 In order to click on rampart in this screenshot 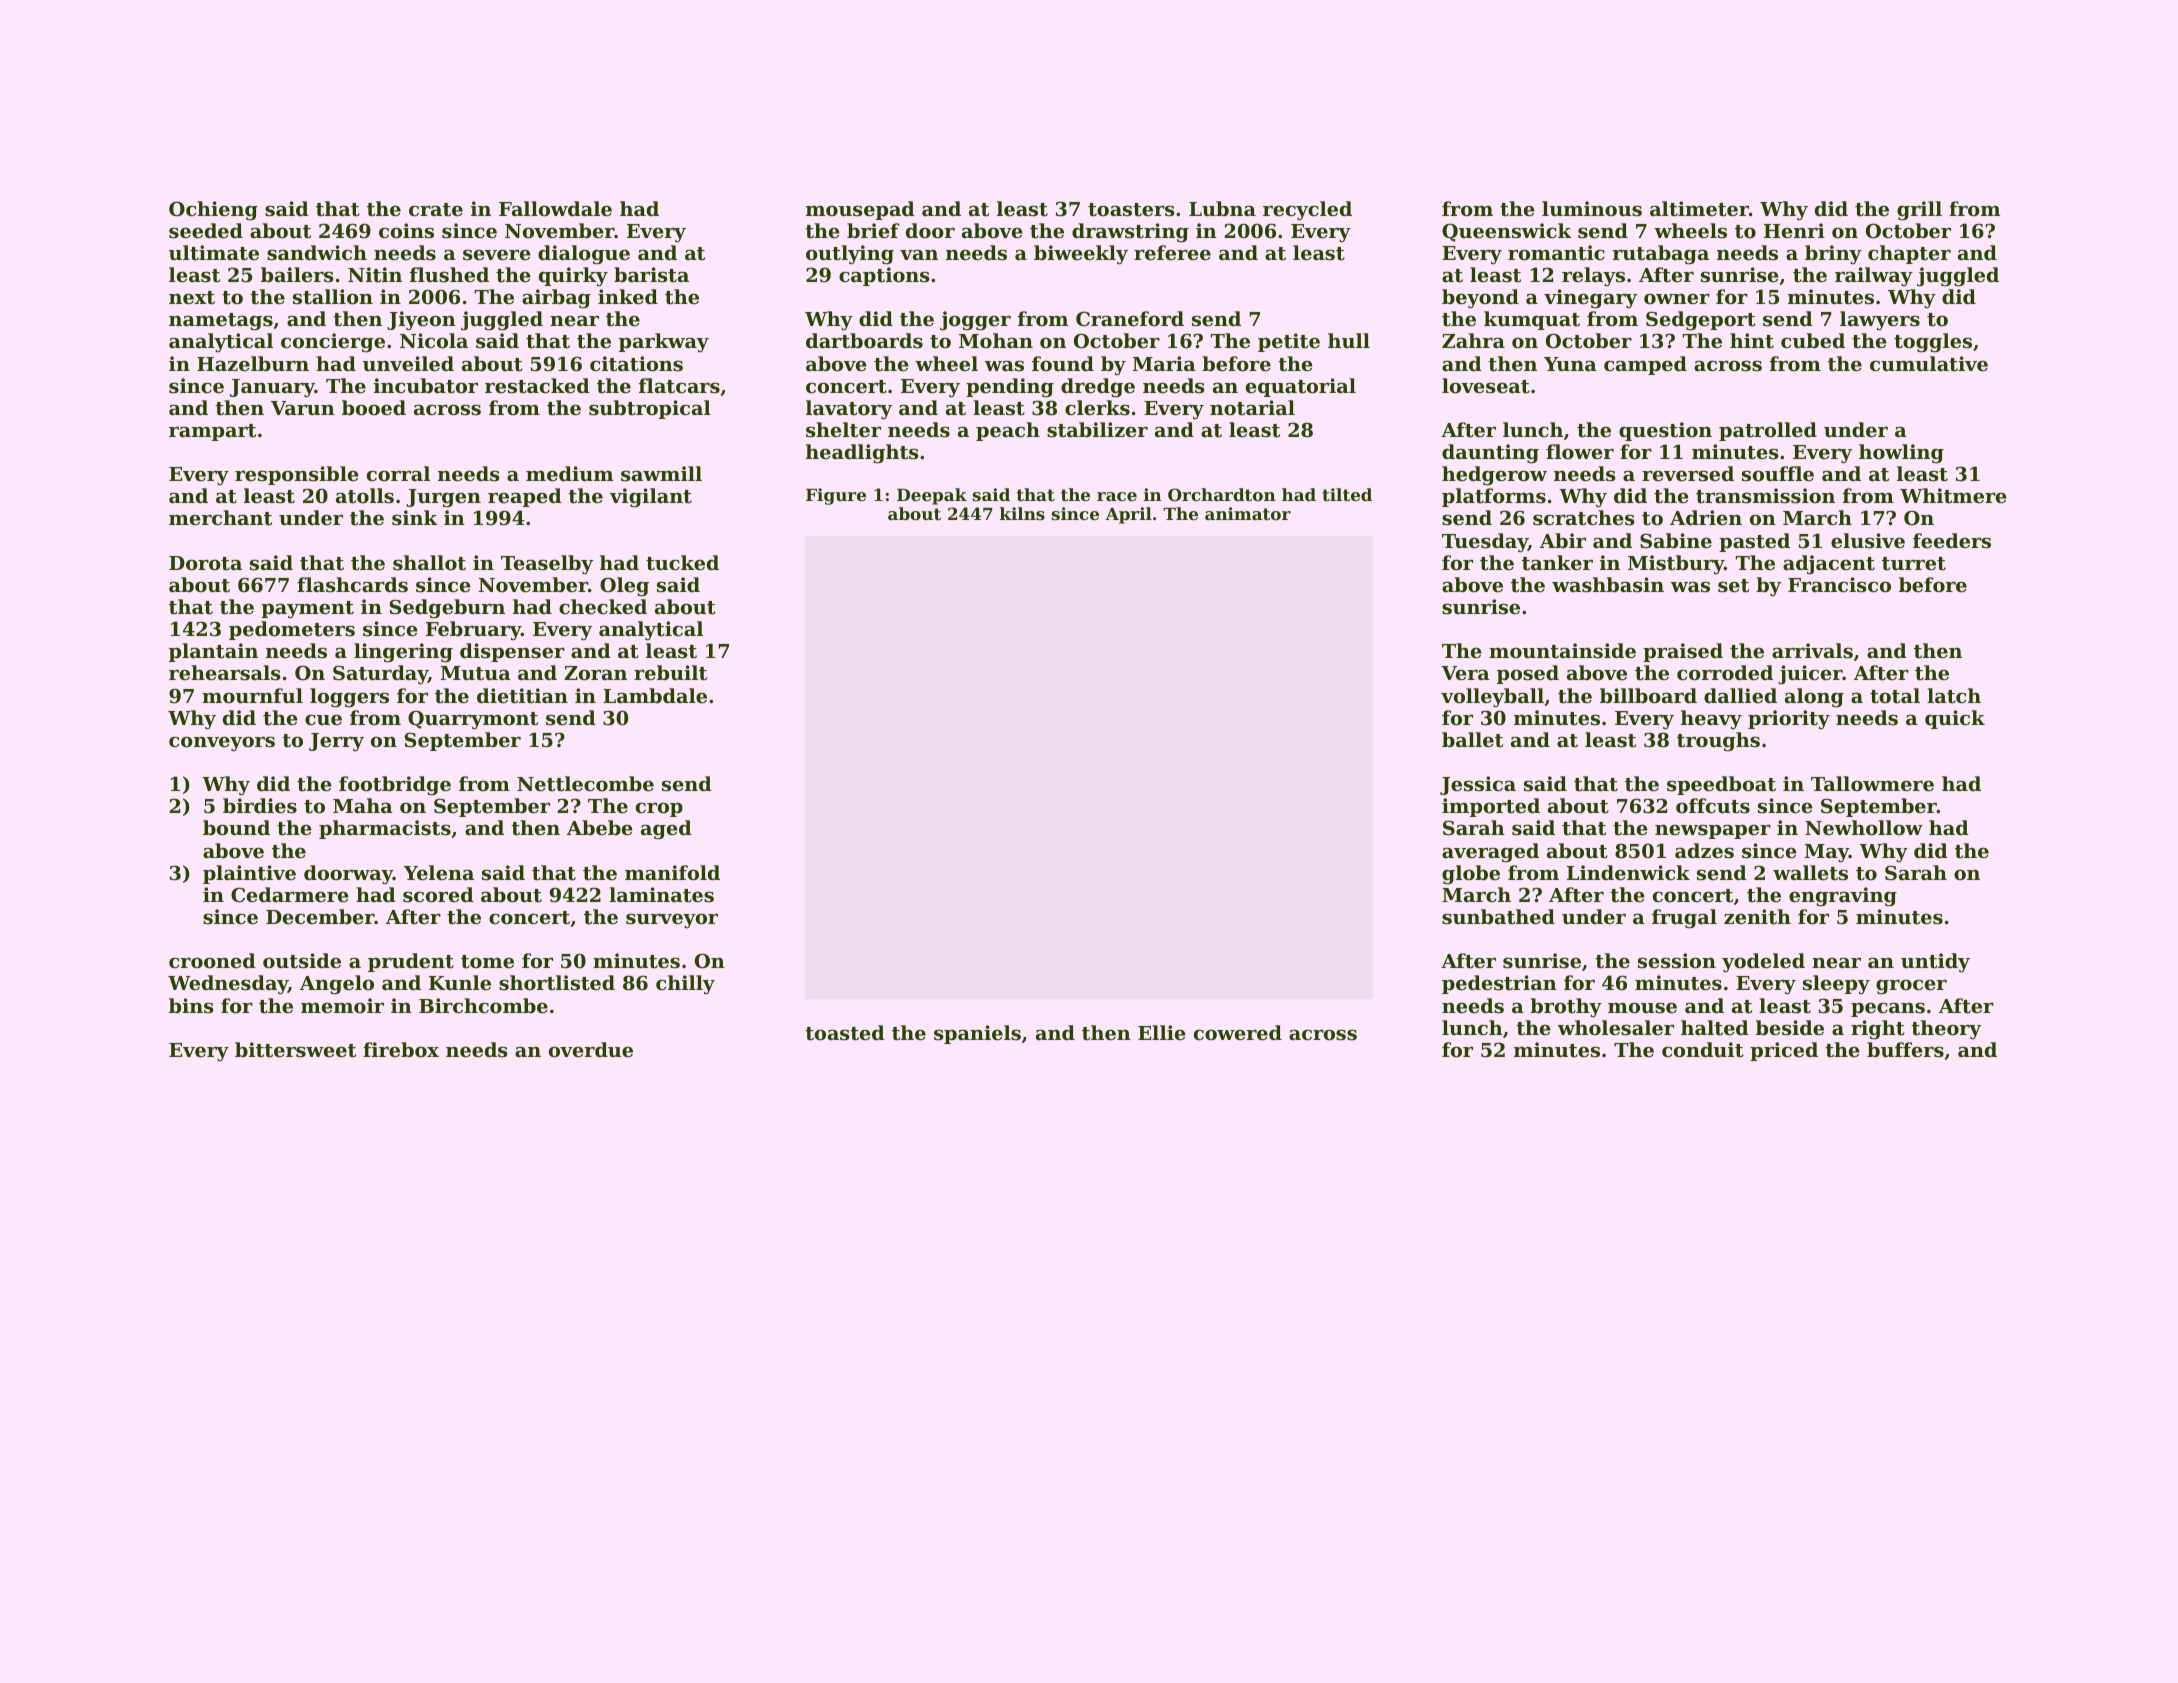, I will do `click(212, 432)`.
